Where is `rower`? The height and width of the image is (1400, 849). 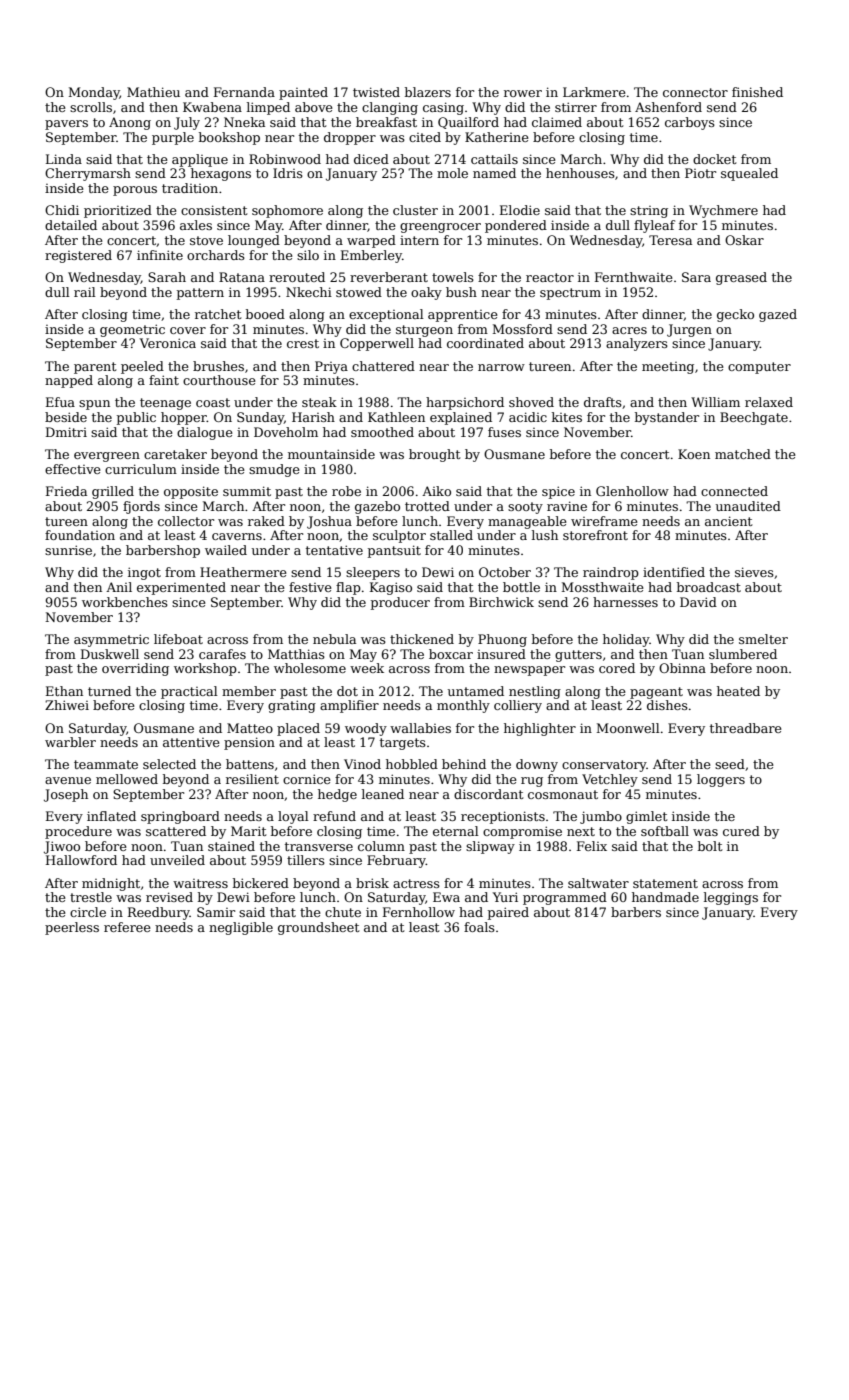 rower is located at coordinates (523, 93).
